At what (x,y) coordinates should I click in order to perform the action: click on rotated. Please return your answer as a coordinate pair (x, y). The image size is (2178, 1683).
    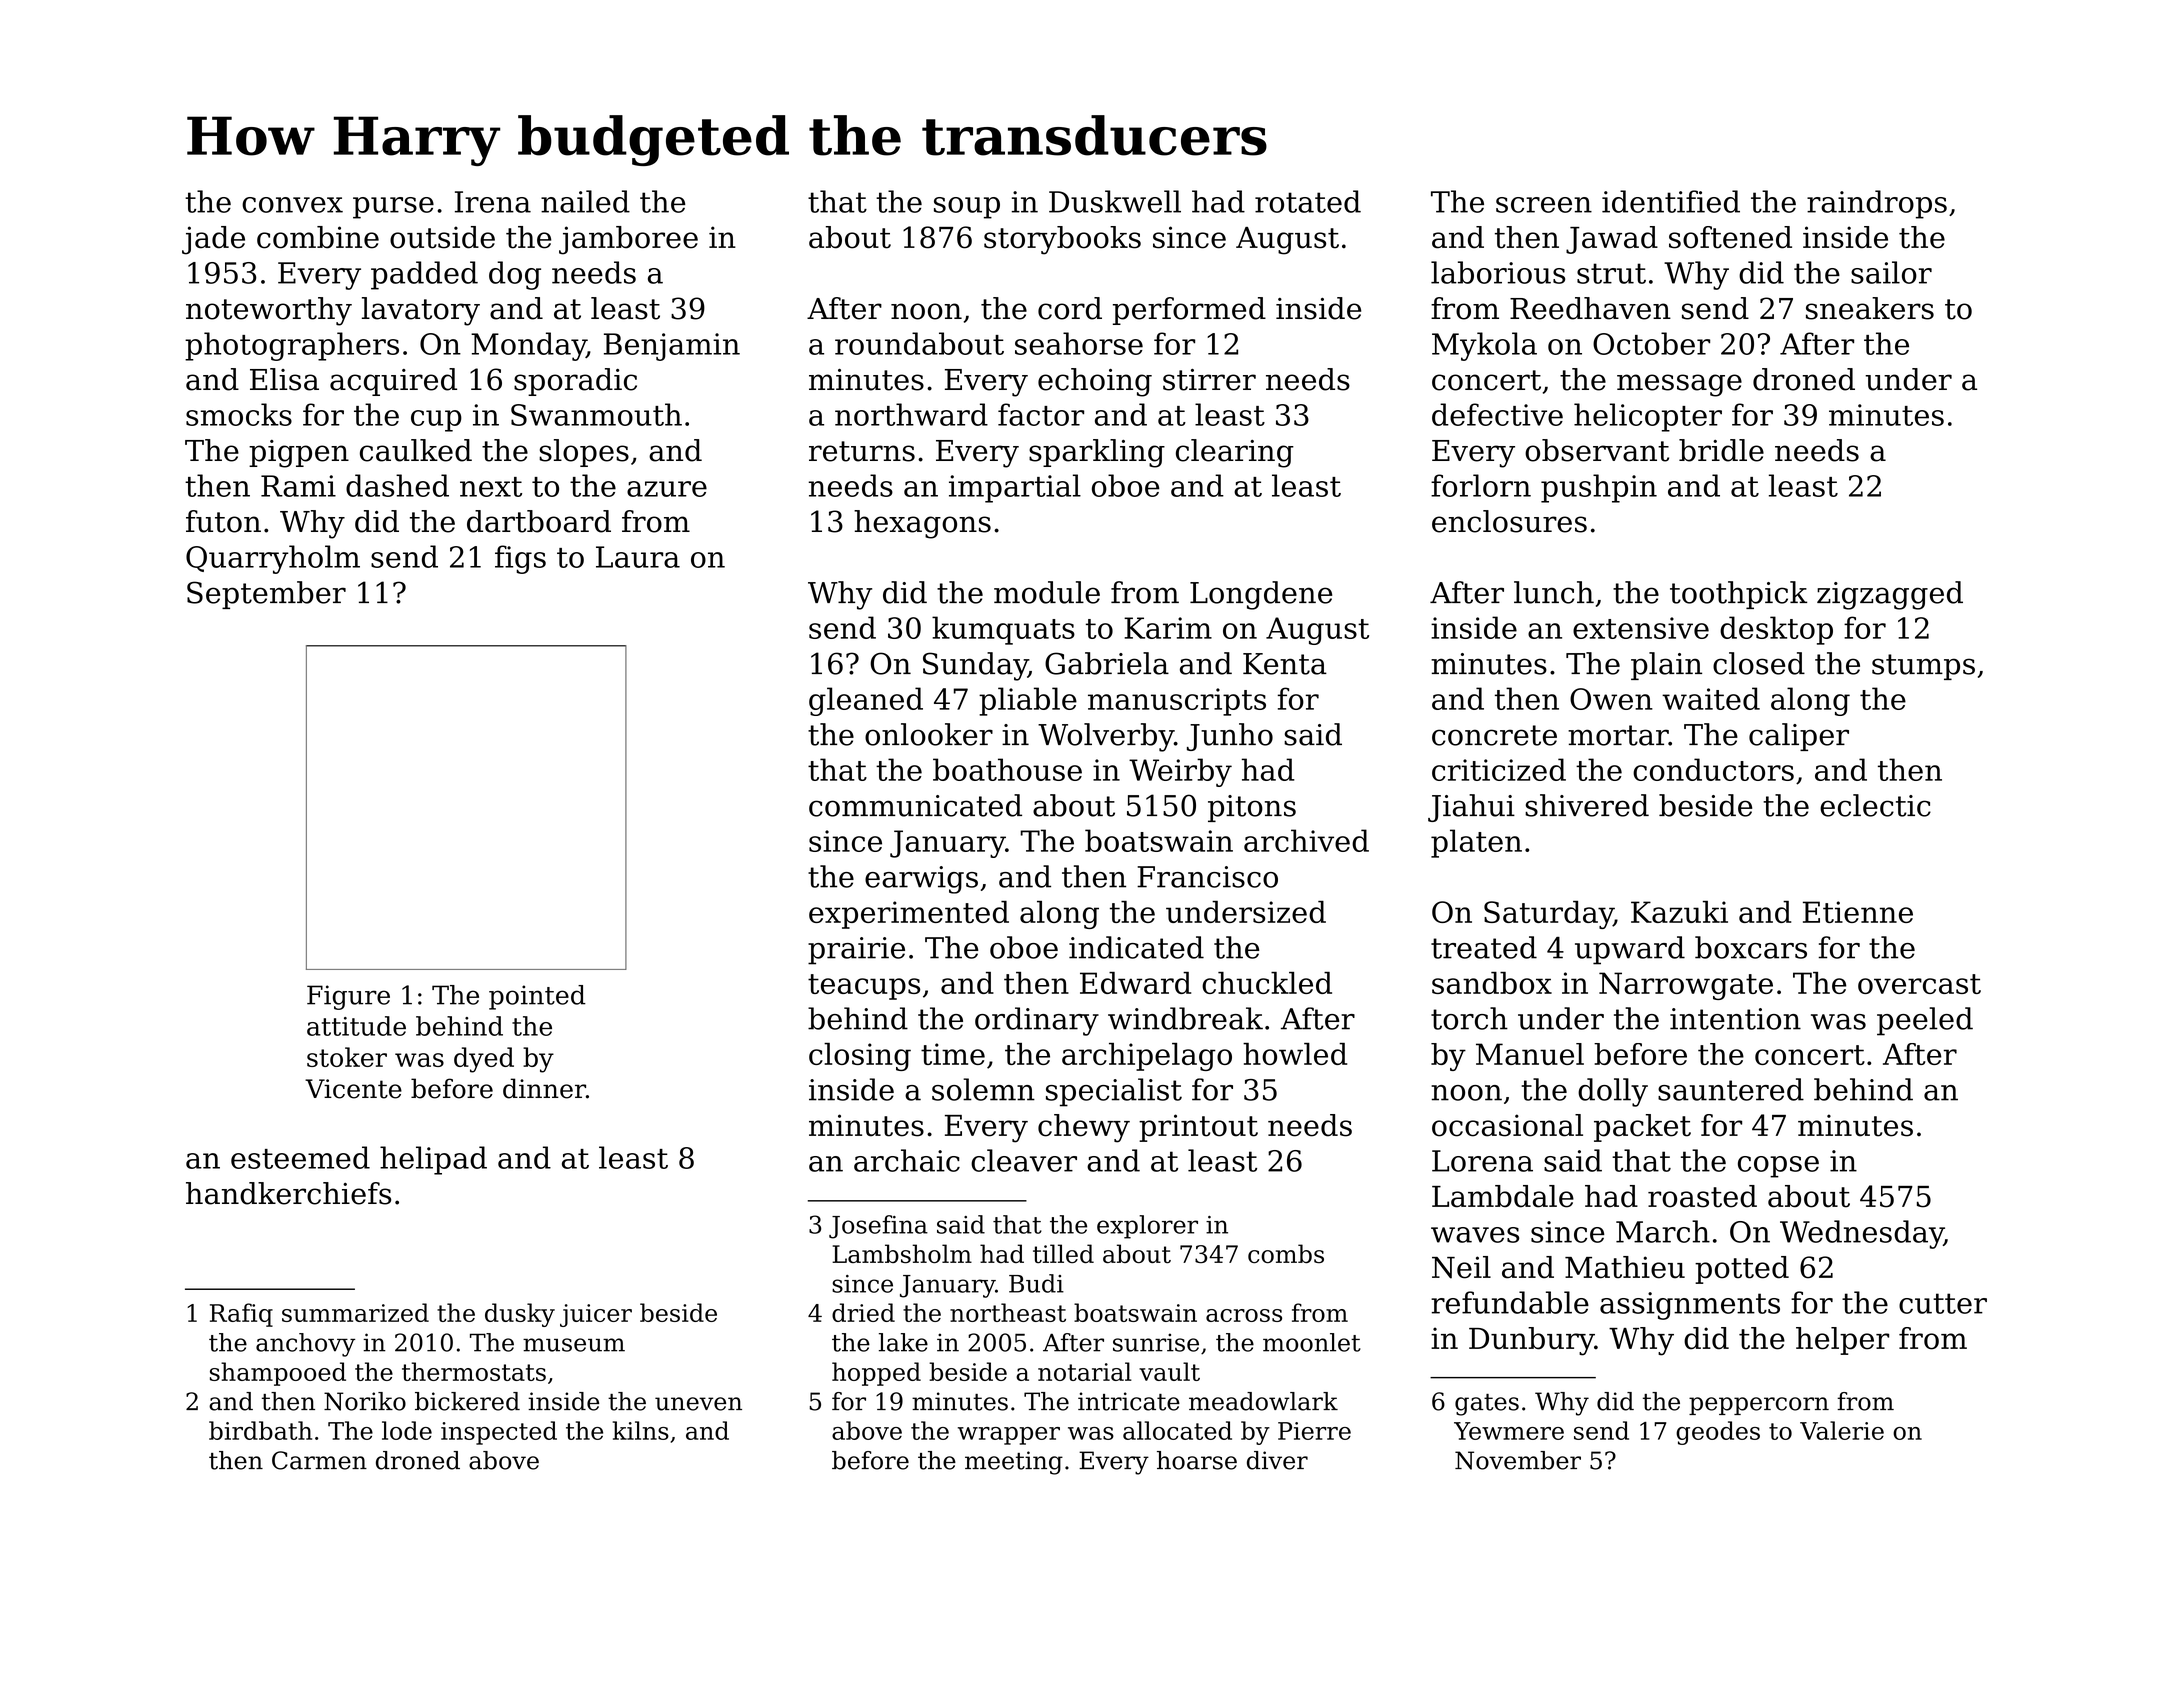
    Looking at the image, I should click on (1308, 201).
